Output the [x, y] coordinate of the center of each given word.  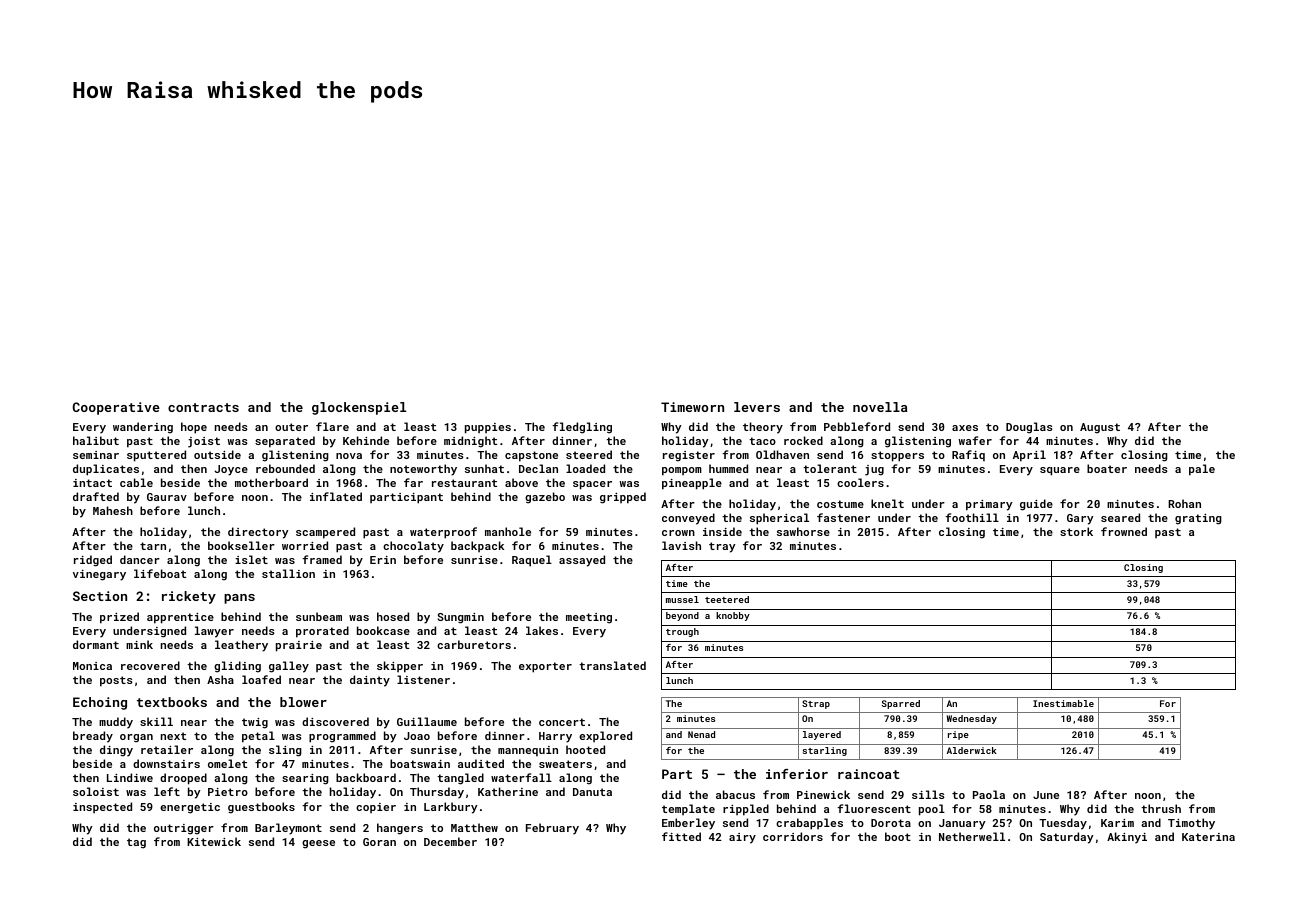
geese [318, 844]
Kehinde [366, 440]
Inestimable [1063, 703]
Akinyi [1127, 838]
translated [612, 665]
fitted [681, 836]
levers [757, 407]
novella [880, 407]
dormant [96, 644]
